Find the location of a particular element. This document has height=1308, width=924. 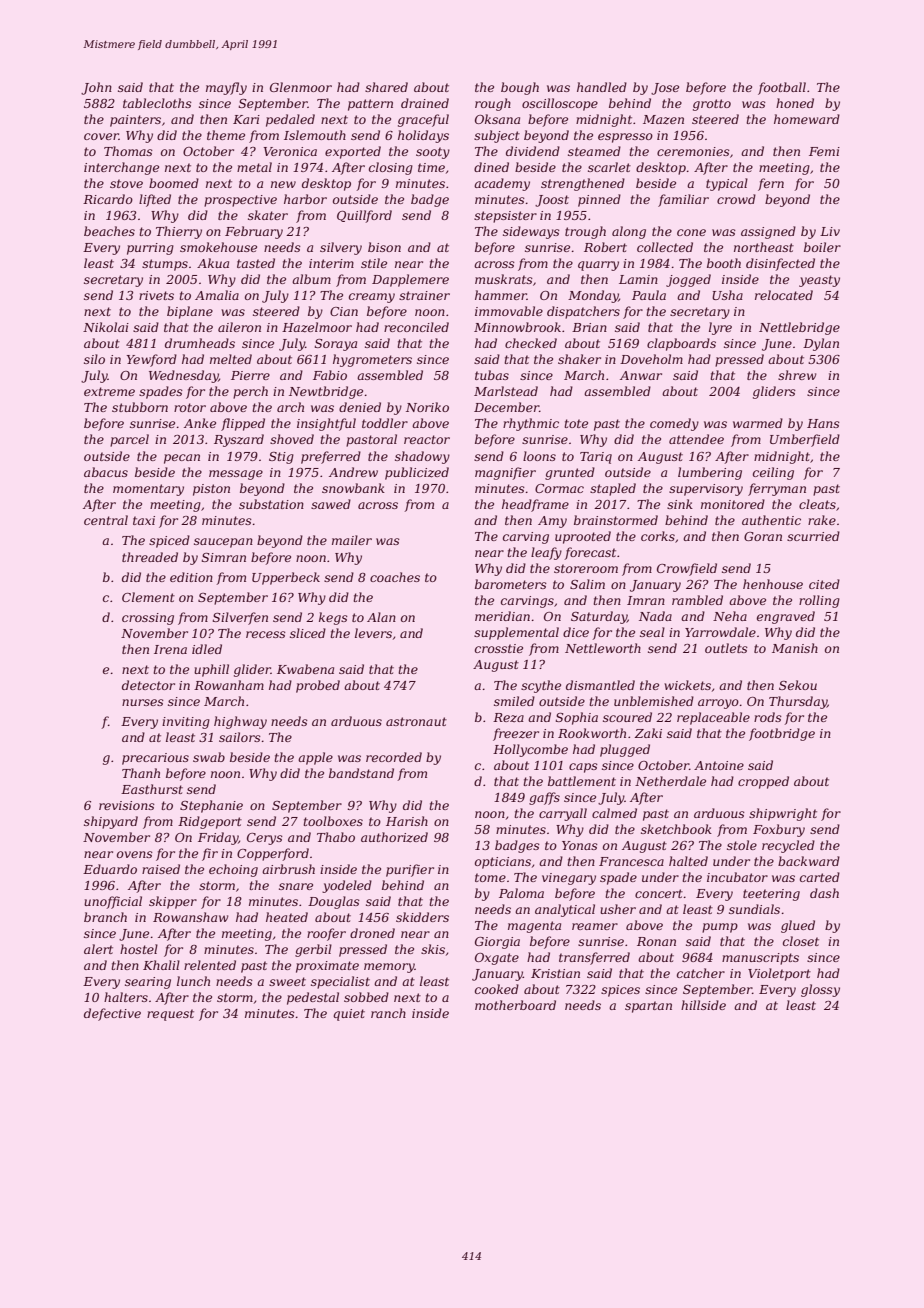

astronaut is located at coordinates (416, 721).
